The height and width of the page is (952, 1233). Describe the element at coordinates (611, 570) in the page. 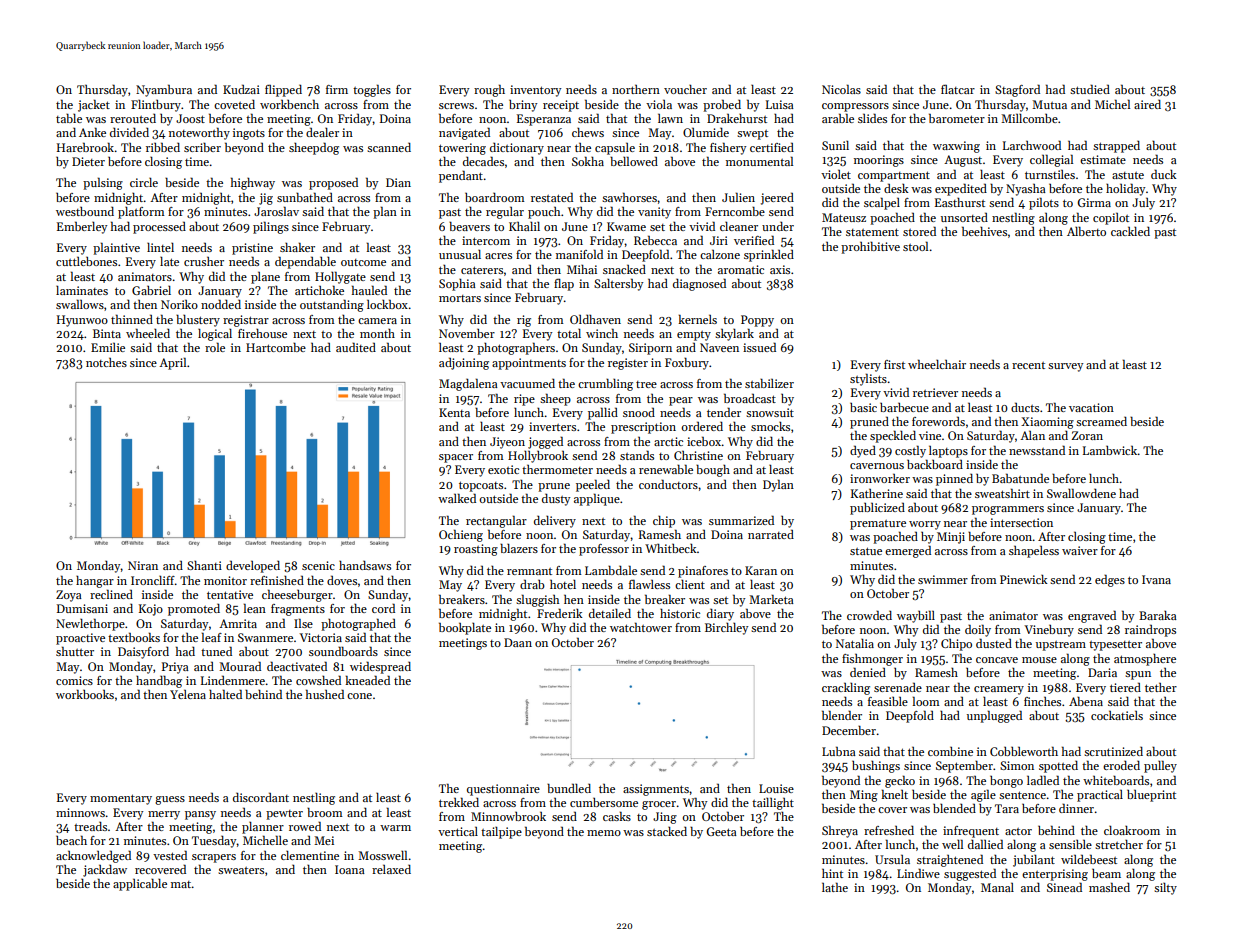

I see `Lambdale` at that location.
